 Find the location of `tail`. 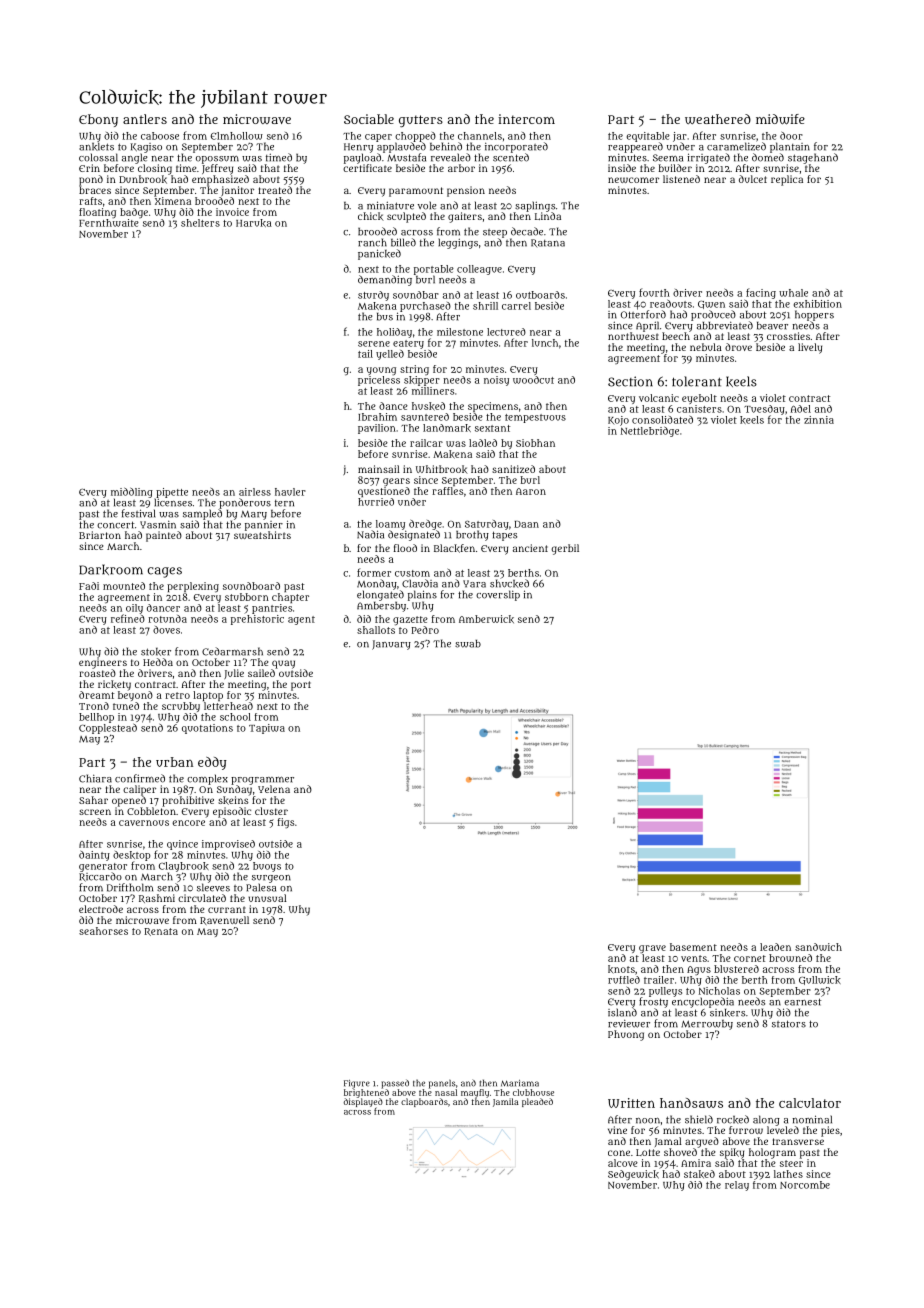

tail is located at coordinates (365, 354).
